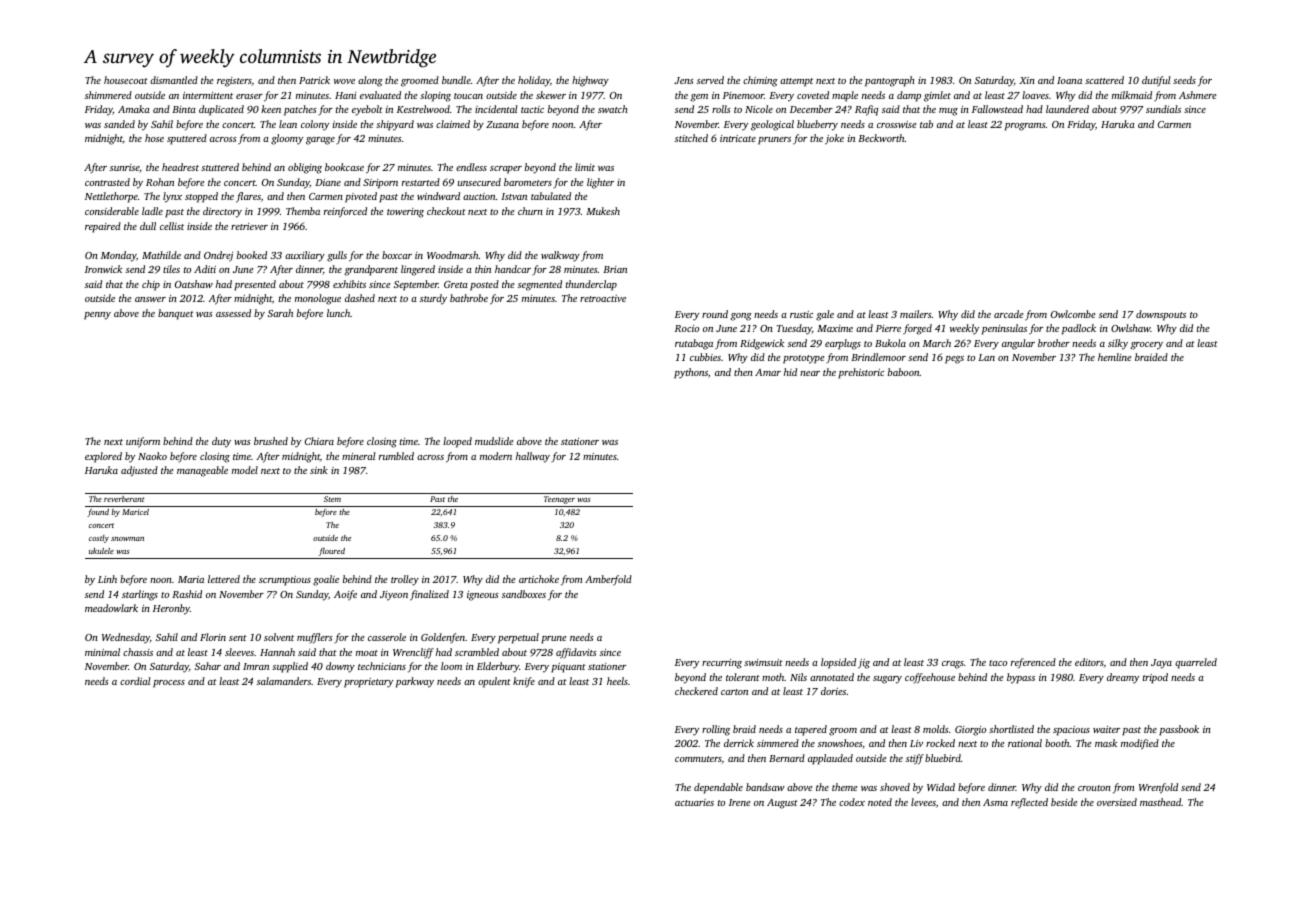  I want to click on quarreled, so click(1196, 663).
